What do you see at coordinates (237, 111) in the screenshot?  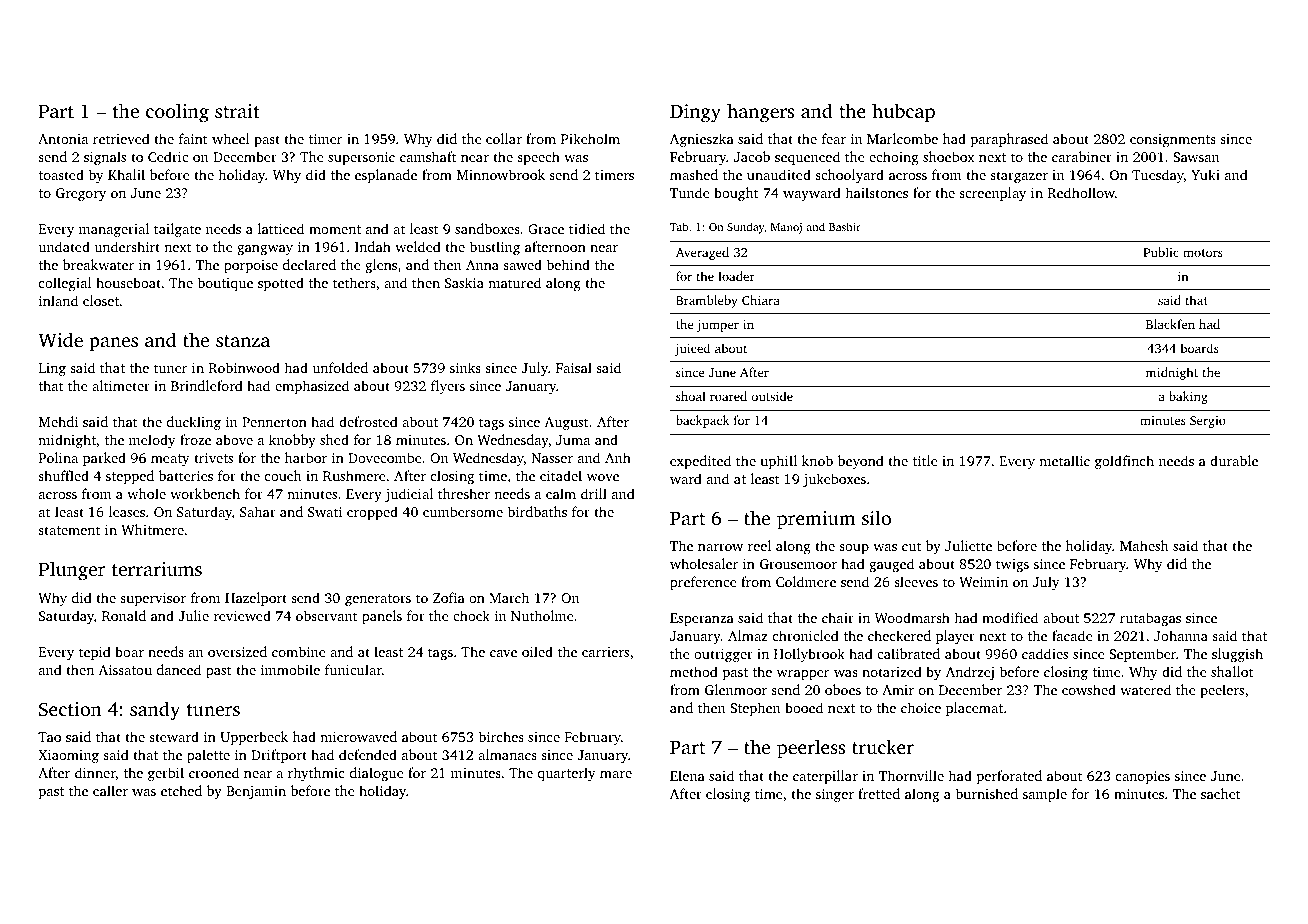 I see `strait` at bounding box center [237, 111].
